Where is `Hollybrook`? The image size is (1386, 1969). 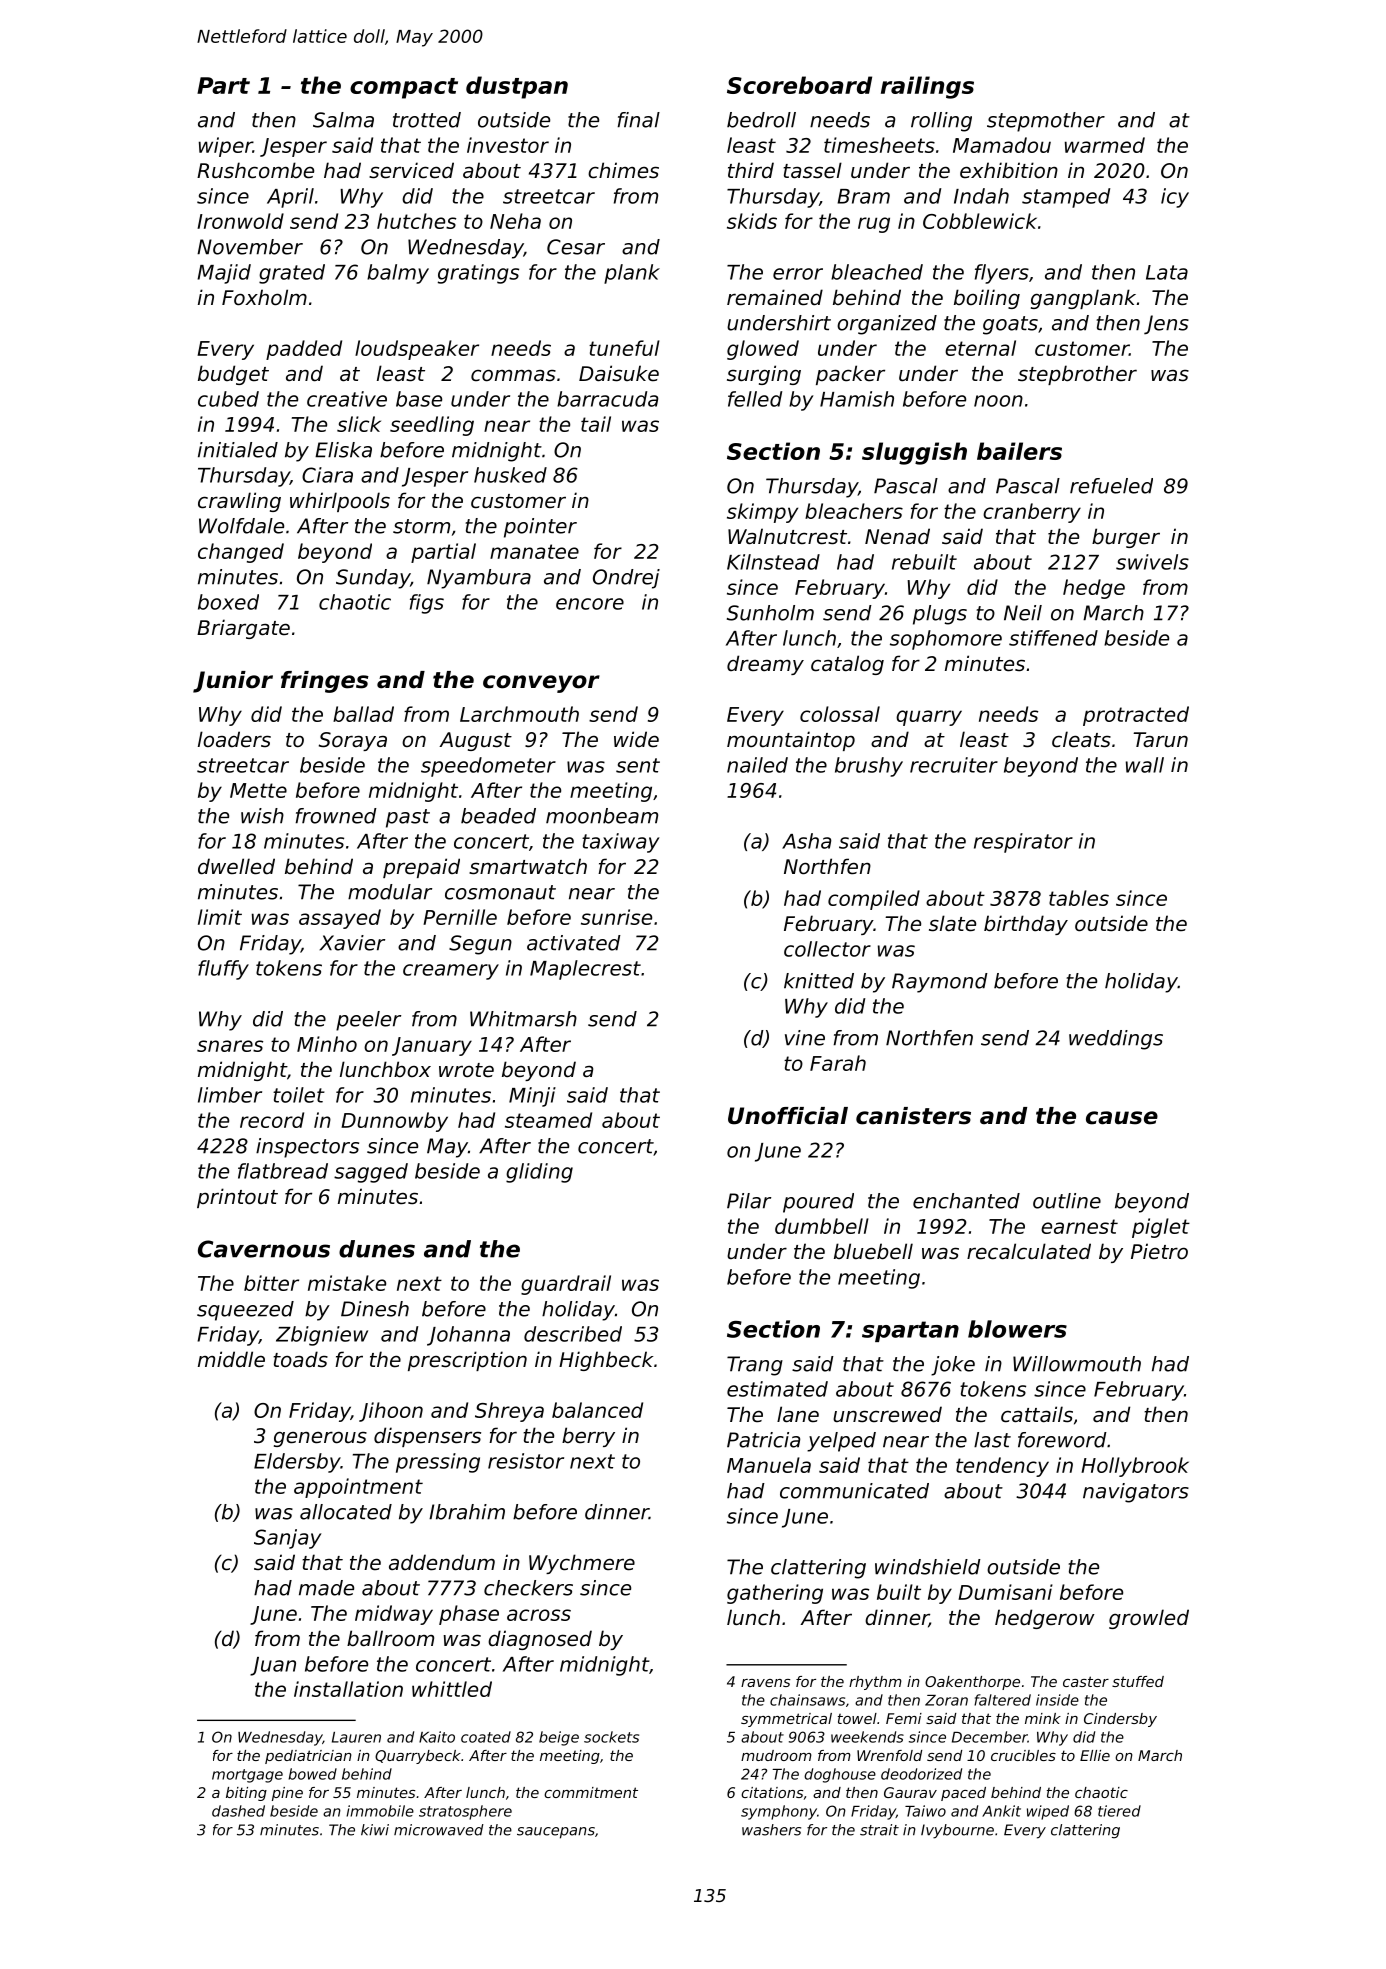
Hollybrook is located at coordinates (1135, 1467).
